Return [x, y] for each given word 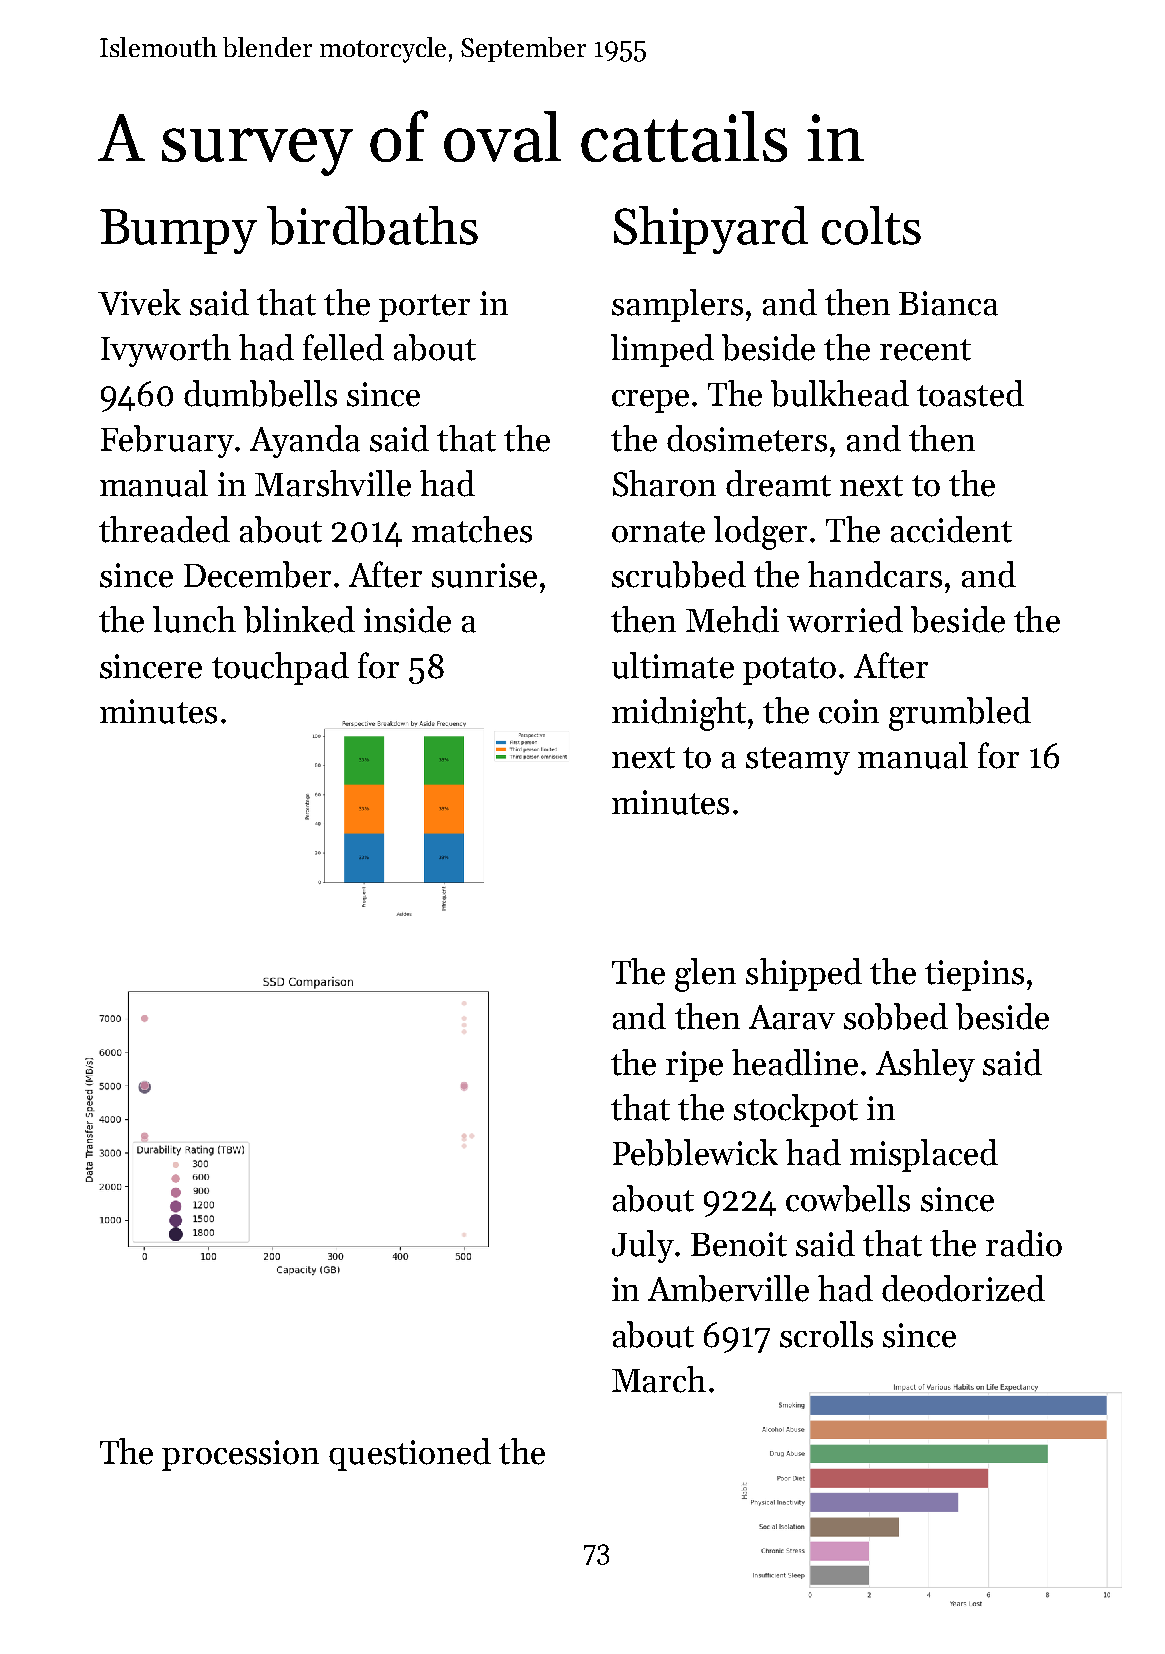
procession [240, 1455]
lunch [194, 619]
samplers [677, 305]
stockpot [796, 1110]
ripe [694, 1066]
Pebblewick [695, 1152]
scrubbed [679, 574]
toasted [970, 393]
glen [705, 975]
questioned [410, 1454]
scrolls [826, 1334]
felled [343, 347]
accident [951, 529]
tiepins [974, 975]
